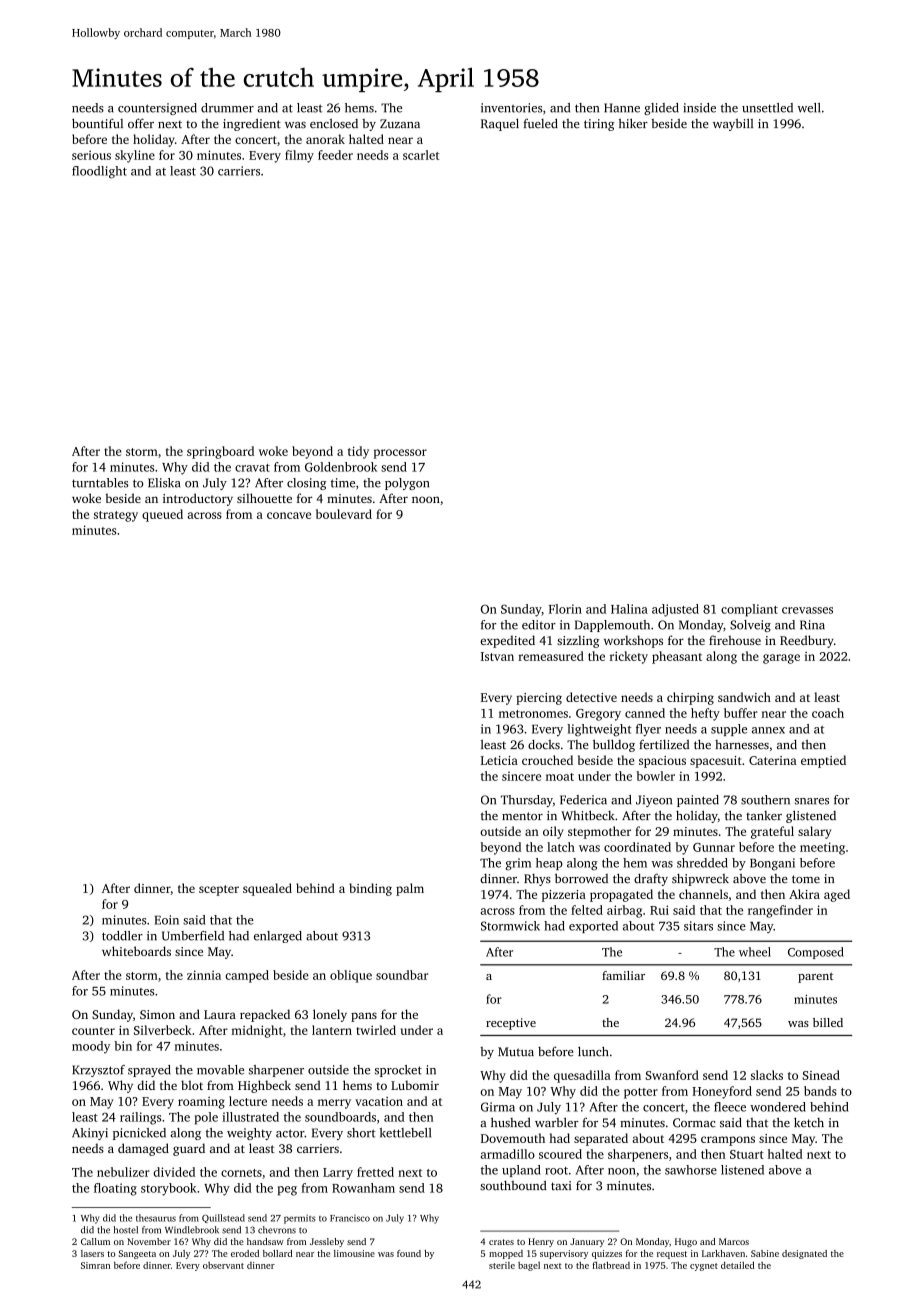 The width and height of the page is (924, 1308). I want to click on Leticia, so click(499, 760).
